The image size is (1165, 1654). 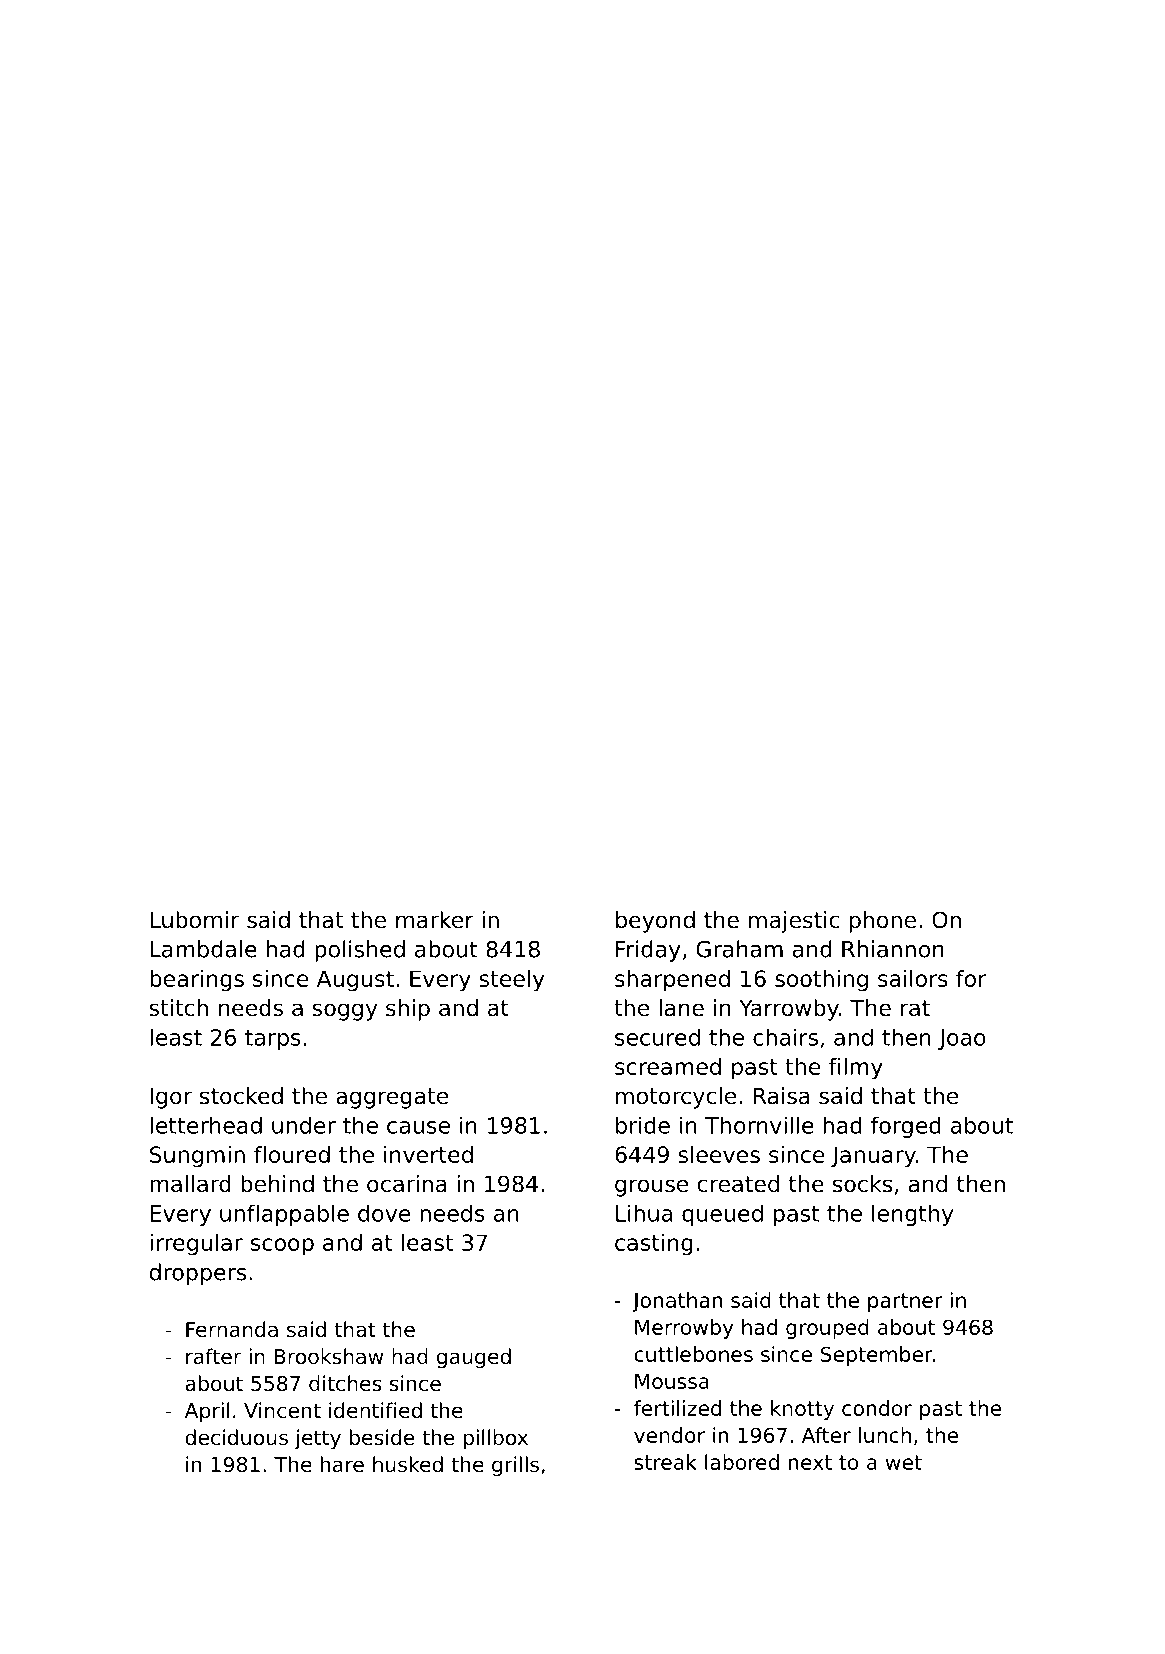 What do you see at coordinates (206, 1125) in the page?
I see `letterhead` at bounding box center [206, 1125].
